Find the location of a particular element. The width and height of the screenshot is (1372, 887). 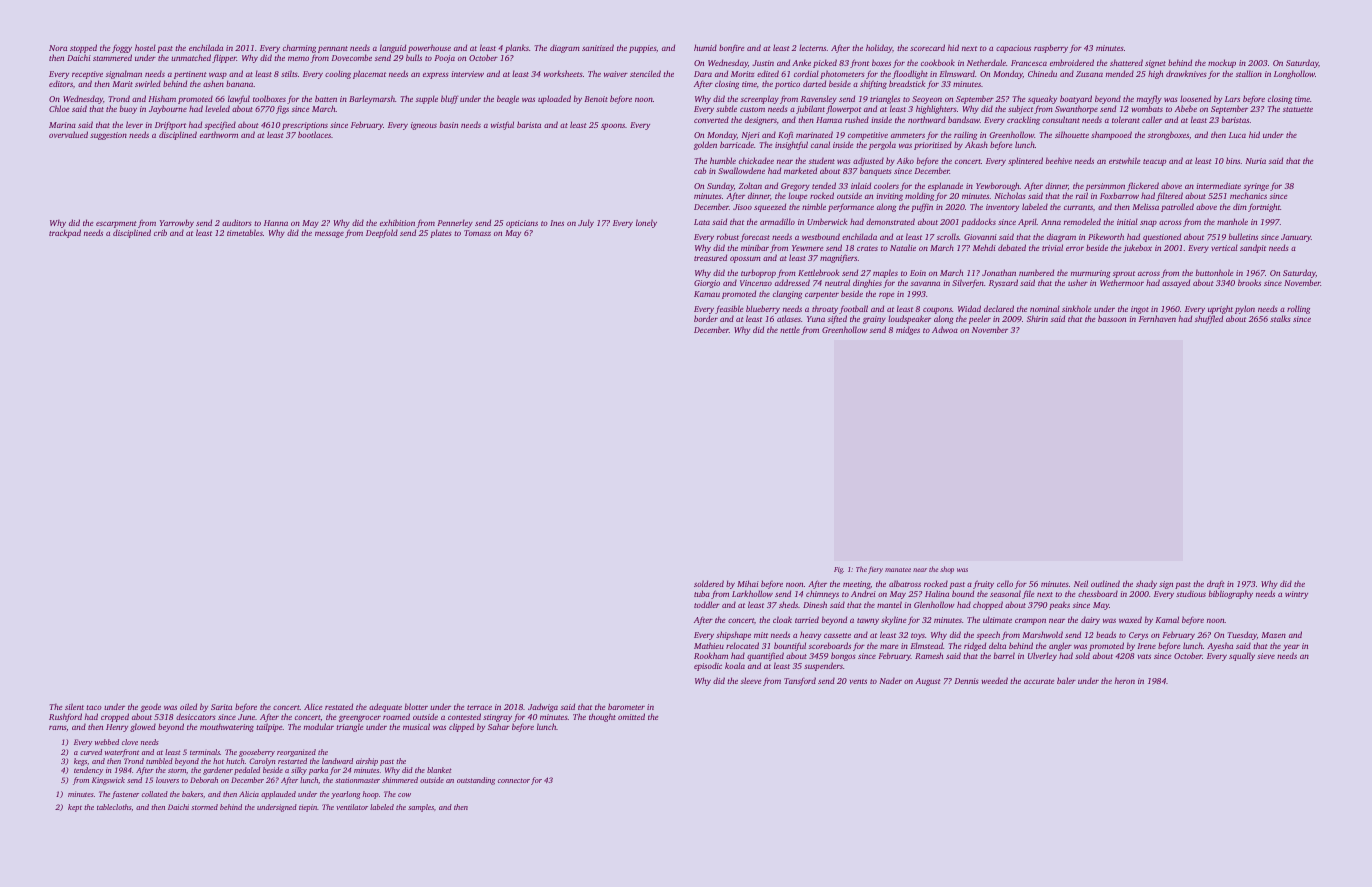

border is located at coordinates (706, 318).
